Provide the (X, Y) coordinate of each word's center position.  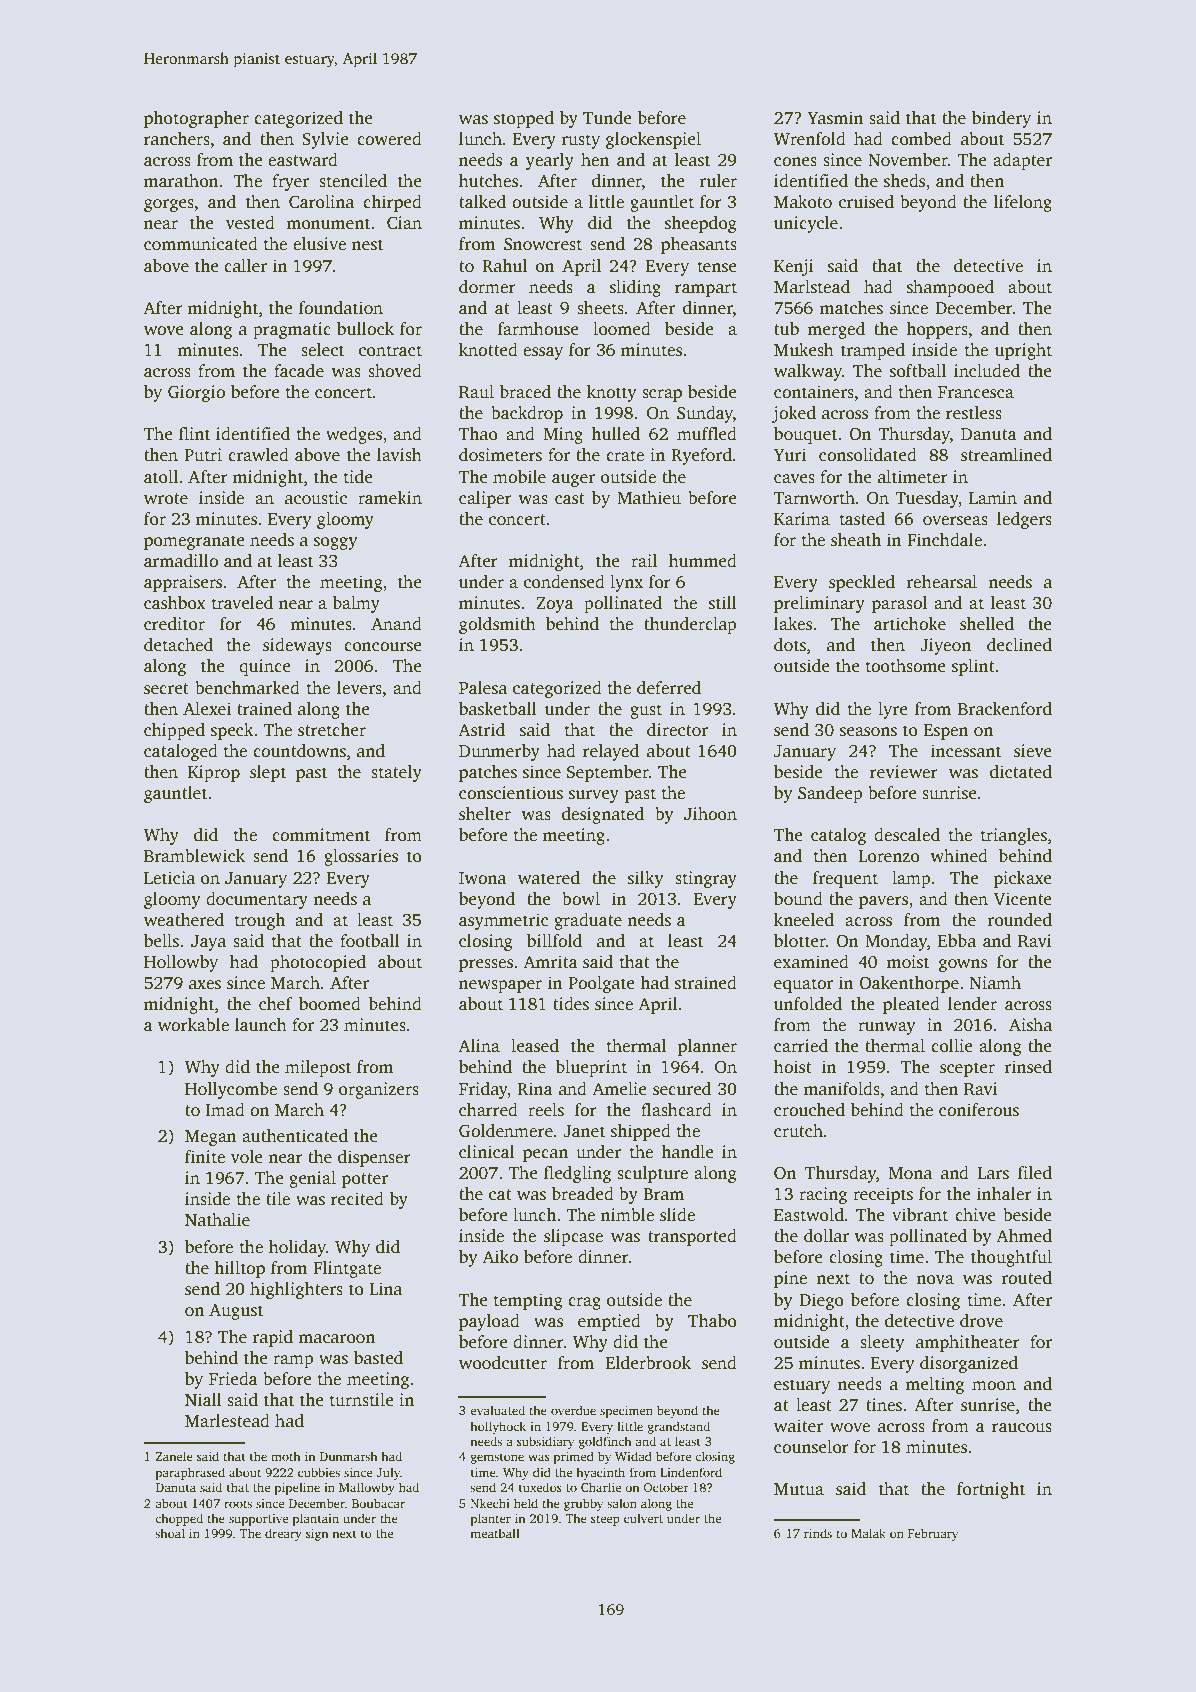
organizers (379, 1090)
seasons (868, 732)
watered (549, 878)
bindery (1001, 119)
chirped (392, 203)
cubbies (319, 1472)
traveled (242, 603)
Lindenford (691, 1472)
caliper (485, 499)
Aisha (1030, 1025)
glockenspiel (653, 140)
